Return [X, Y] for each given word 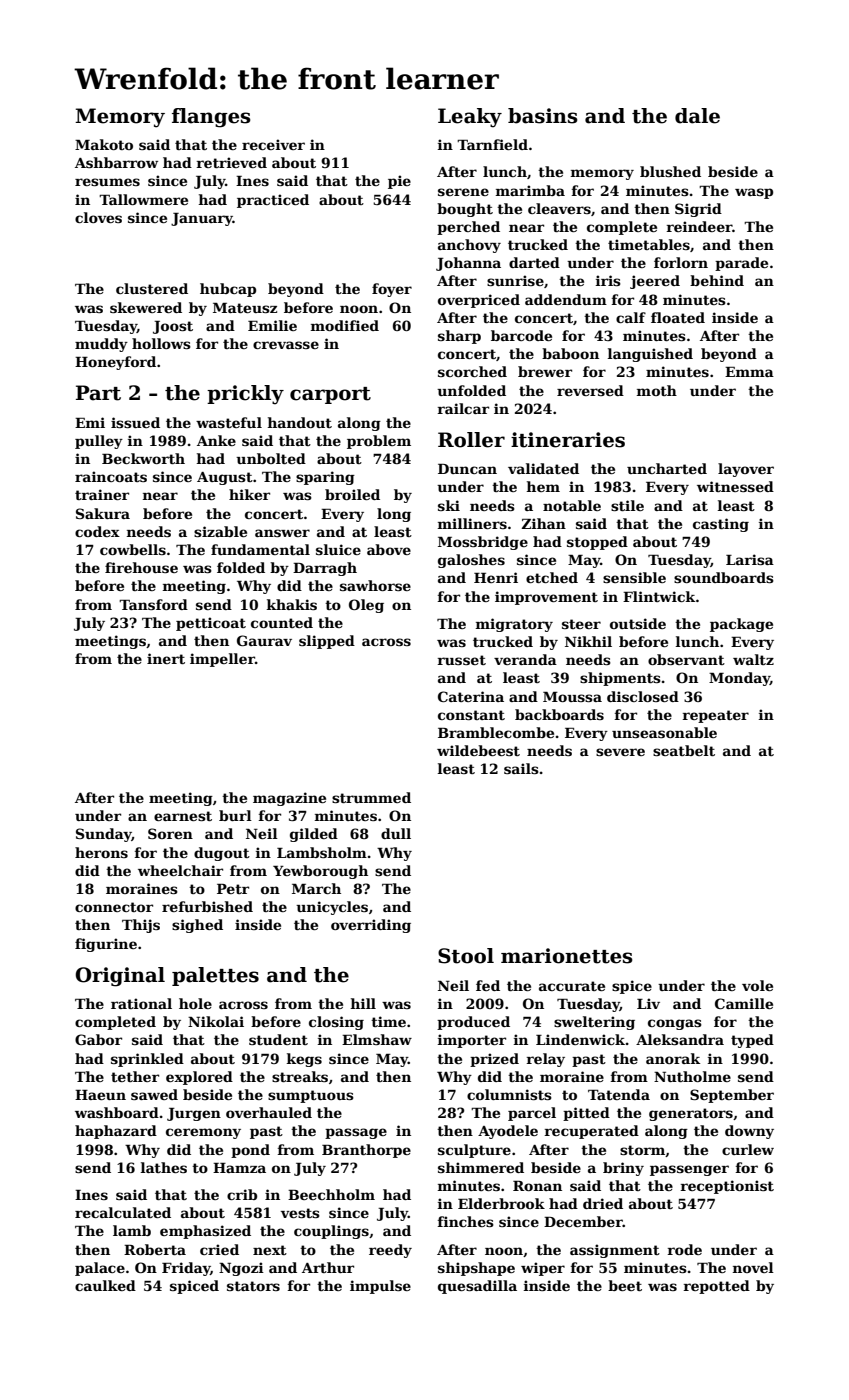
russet [461, 660]
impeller [222, 660]
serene [463, 192]
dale [697, 116]
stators [253, 1286]
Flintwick [659, 596]
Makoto [104, 144]
